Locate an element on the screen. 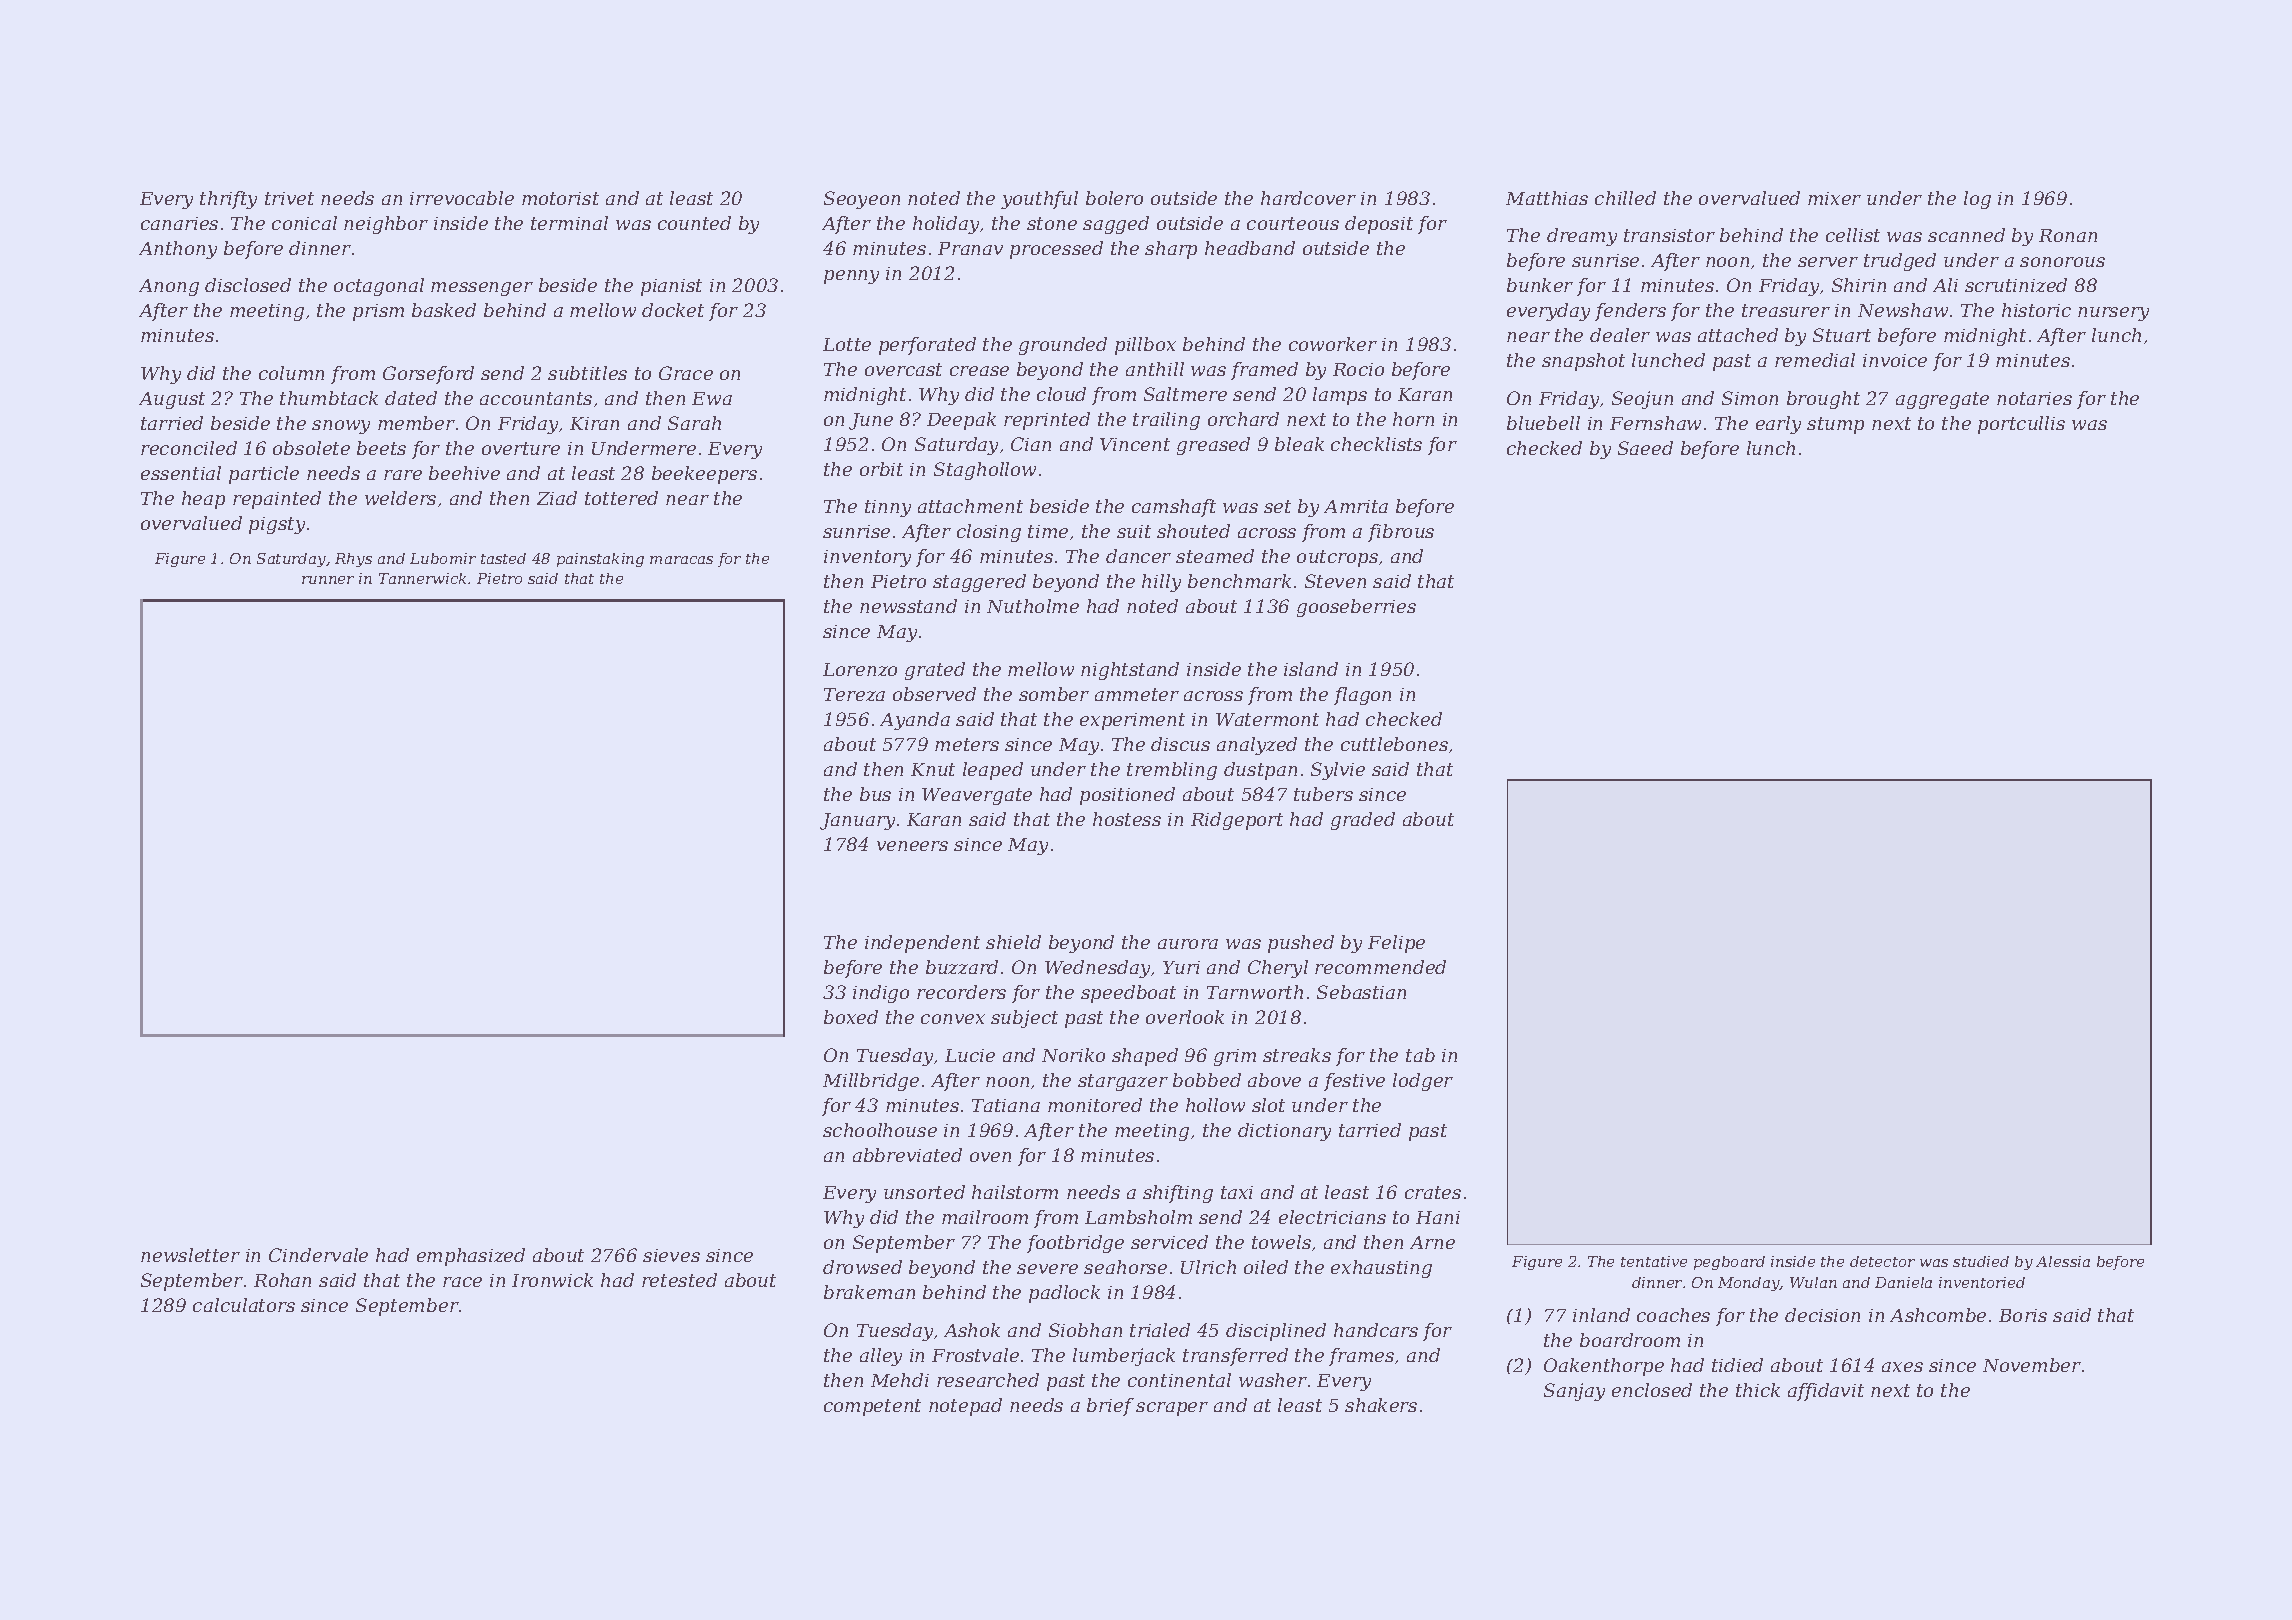 This screenshot has width=2292, height=1620. Millbridge is located at coordinates (871, 1082).
